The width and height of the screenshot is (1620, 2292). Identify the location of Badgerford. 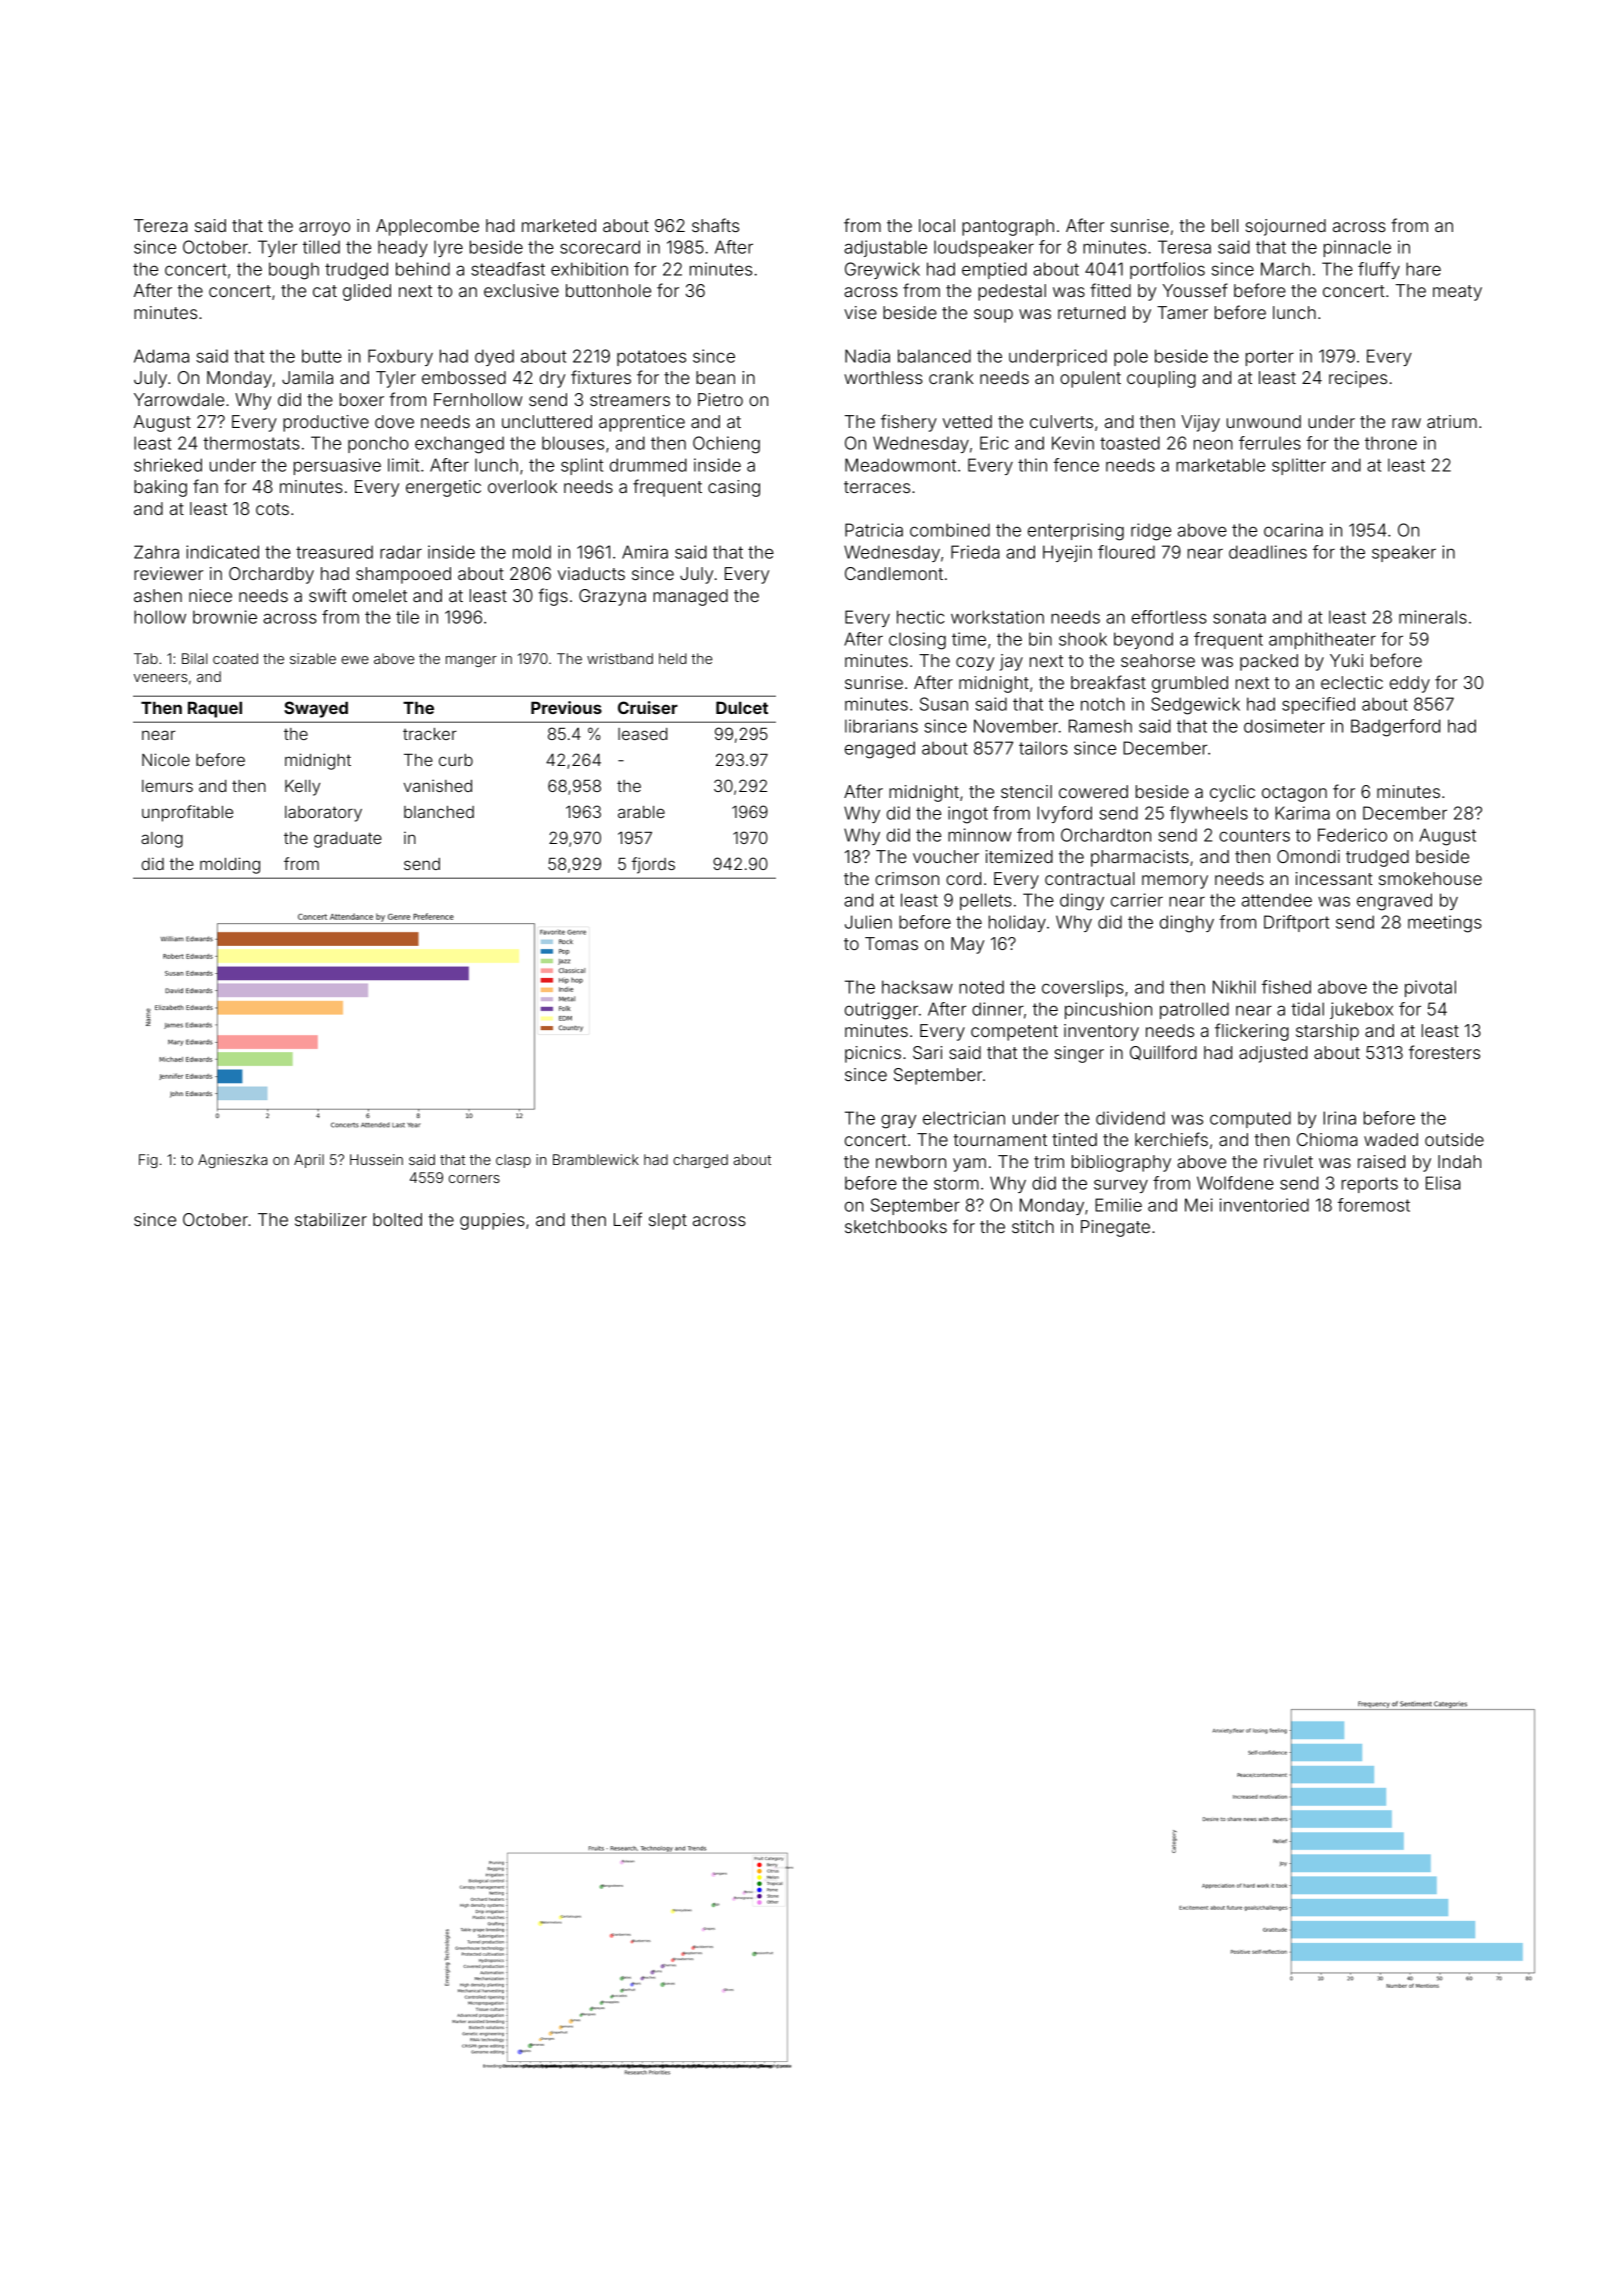
(1395, 728).
